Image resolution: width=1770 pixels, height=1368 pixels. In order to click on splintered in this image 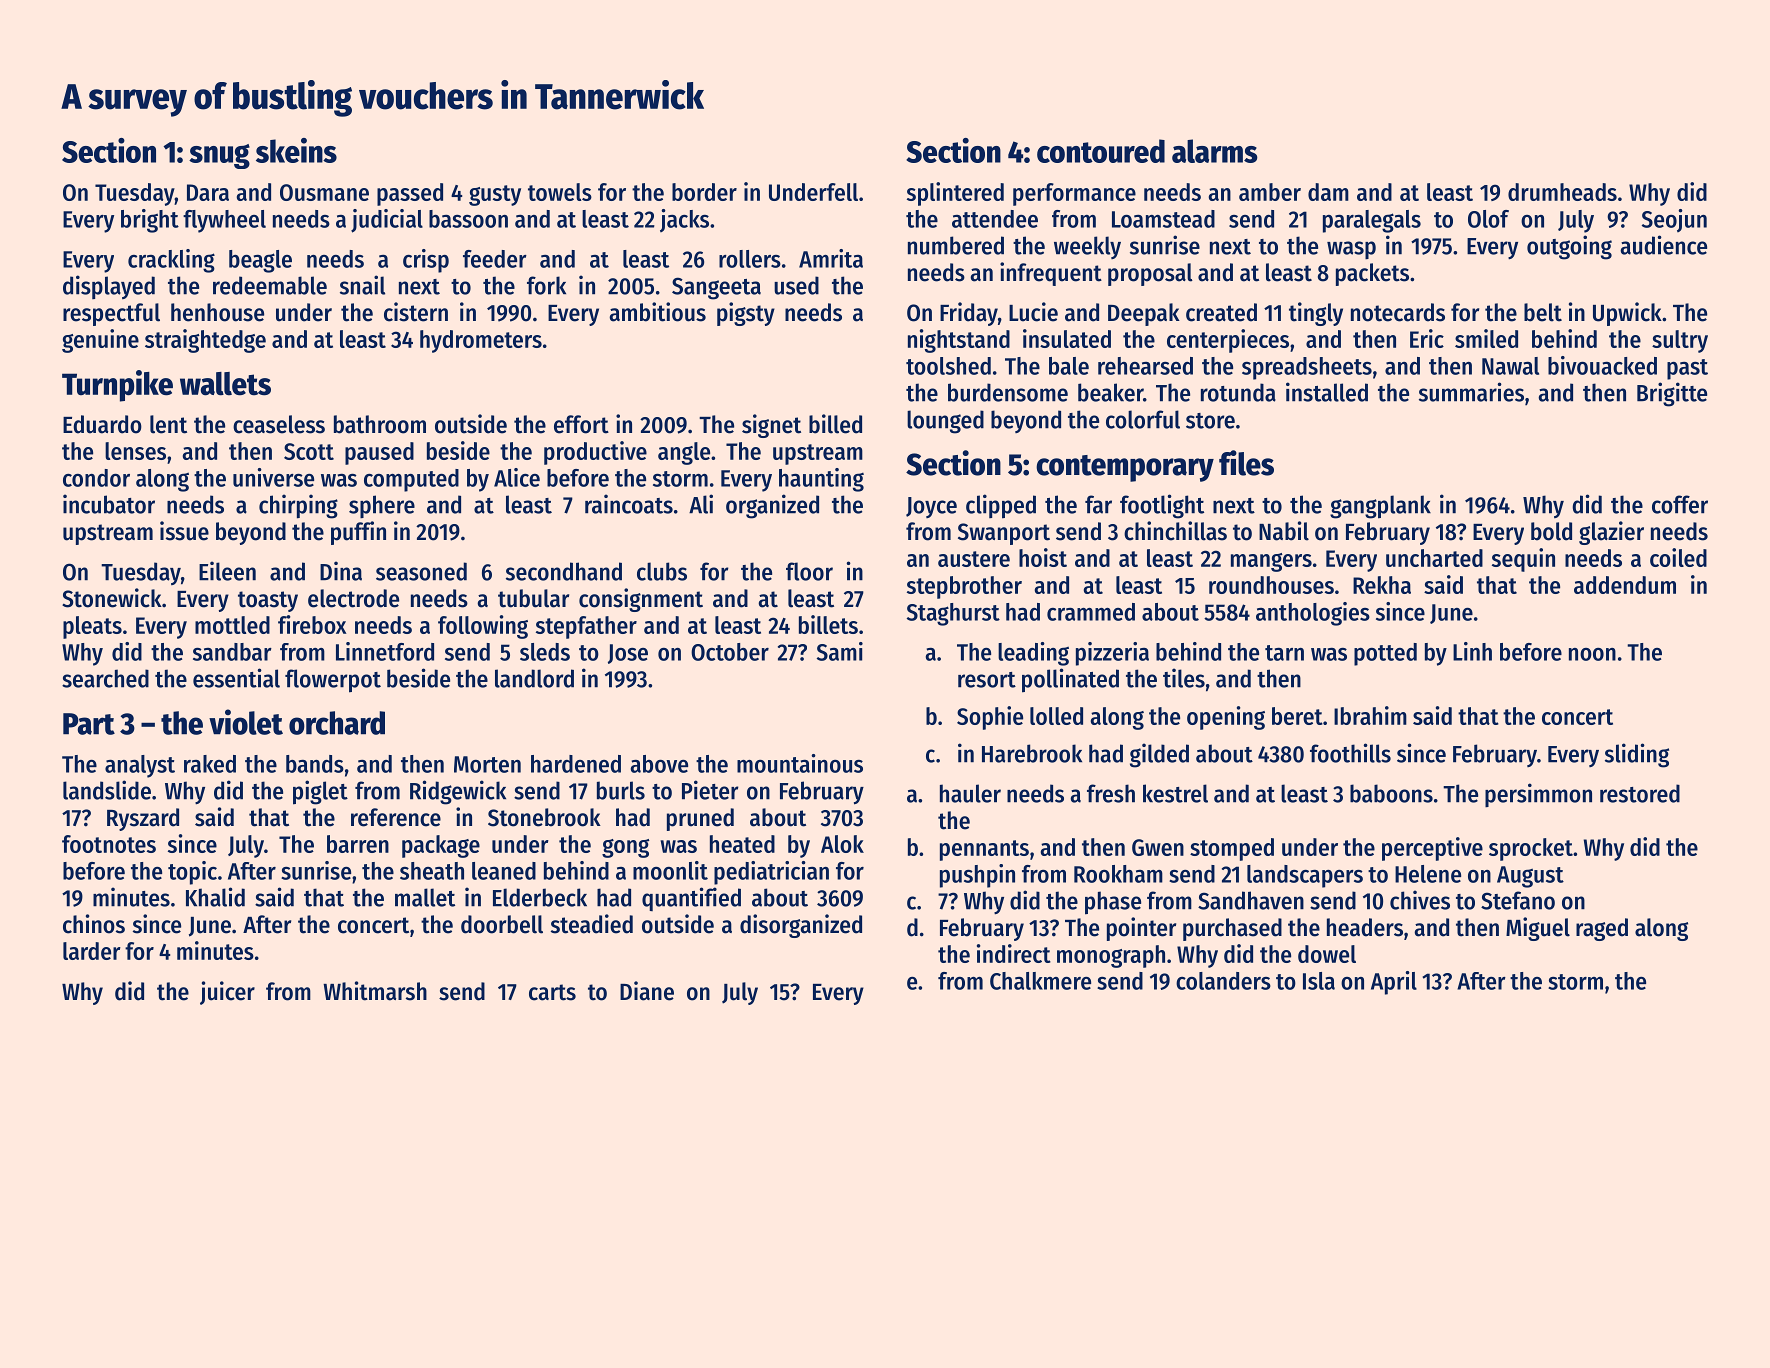, I will do `click(955, 194)`.
